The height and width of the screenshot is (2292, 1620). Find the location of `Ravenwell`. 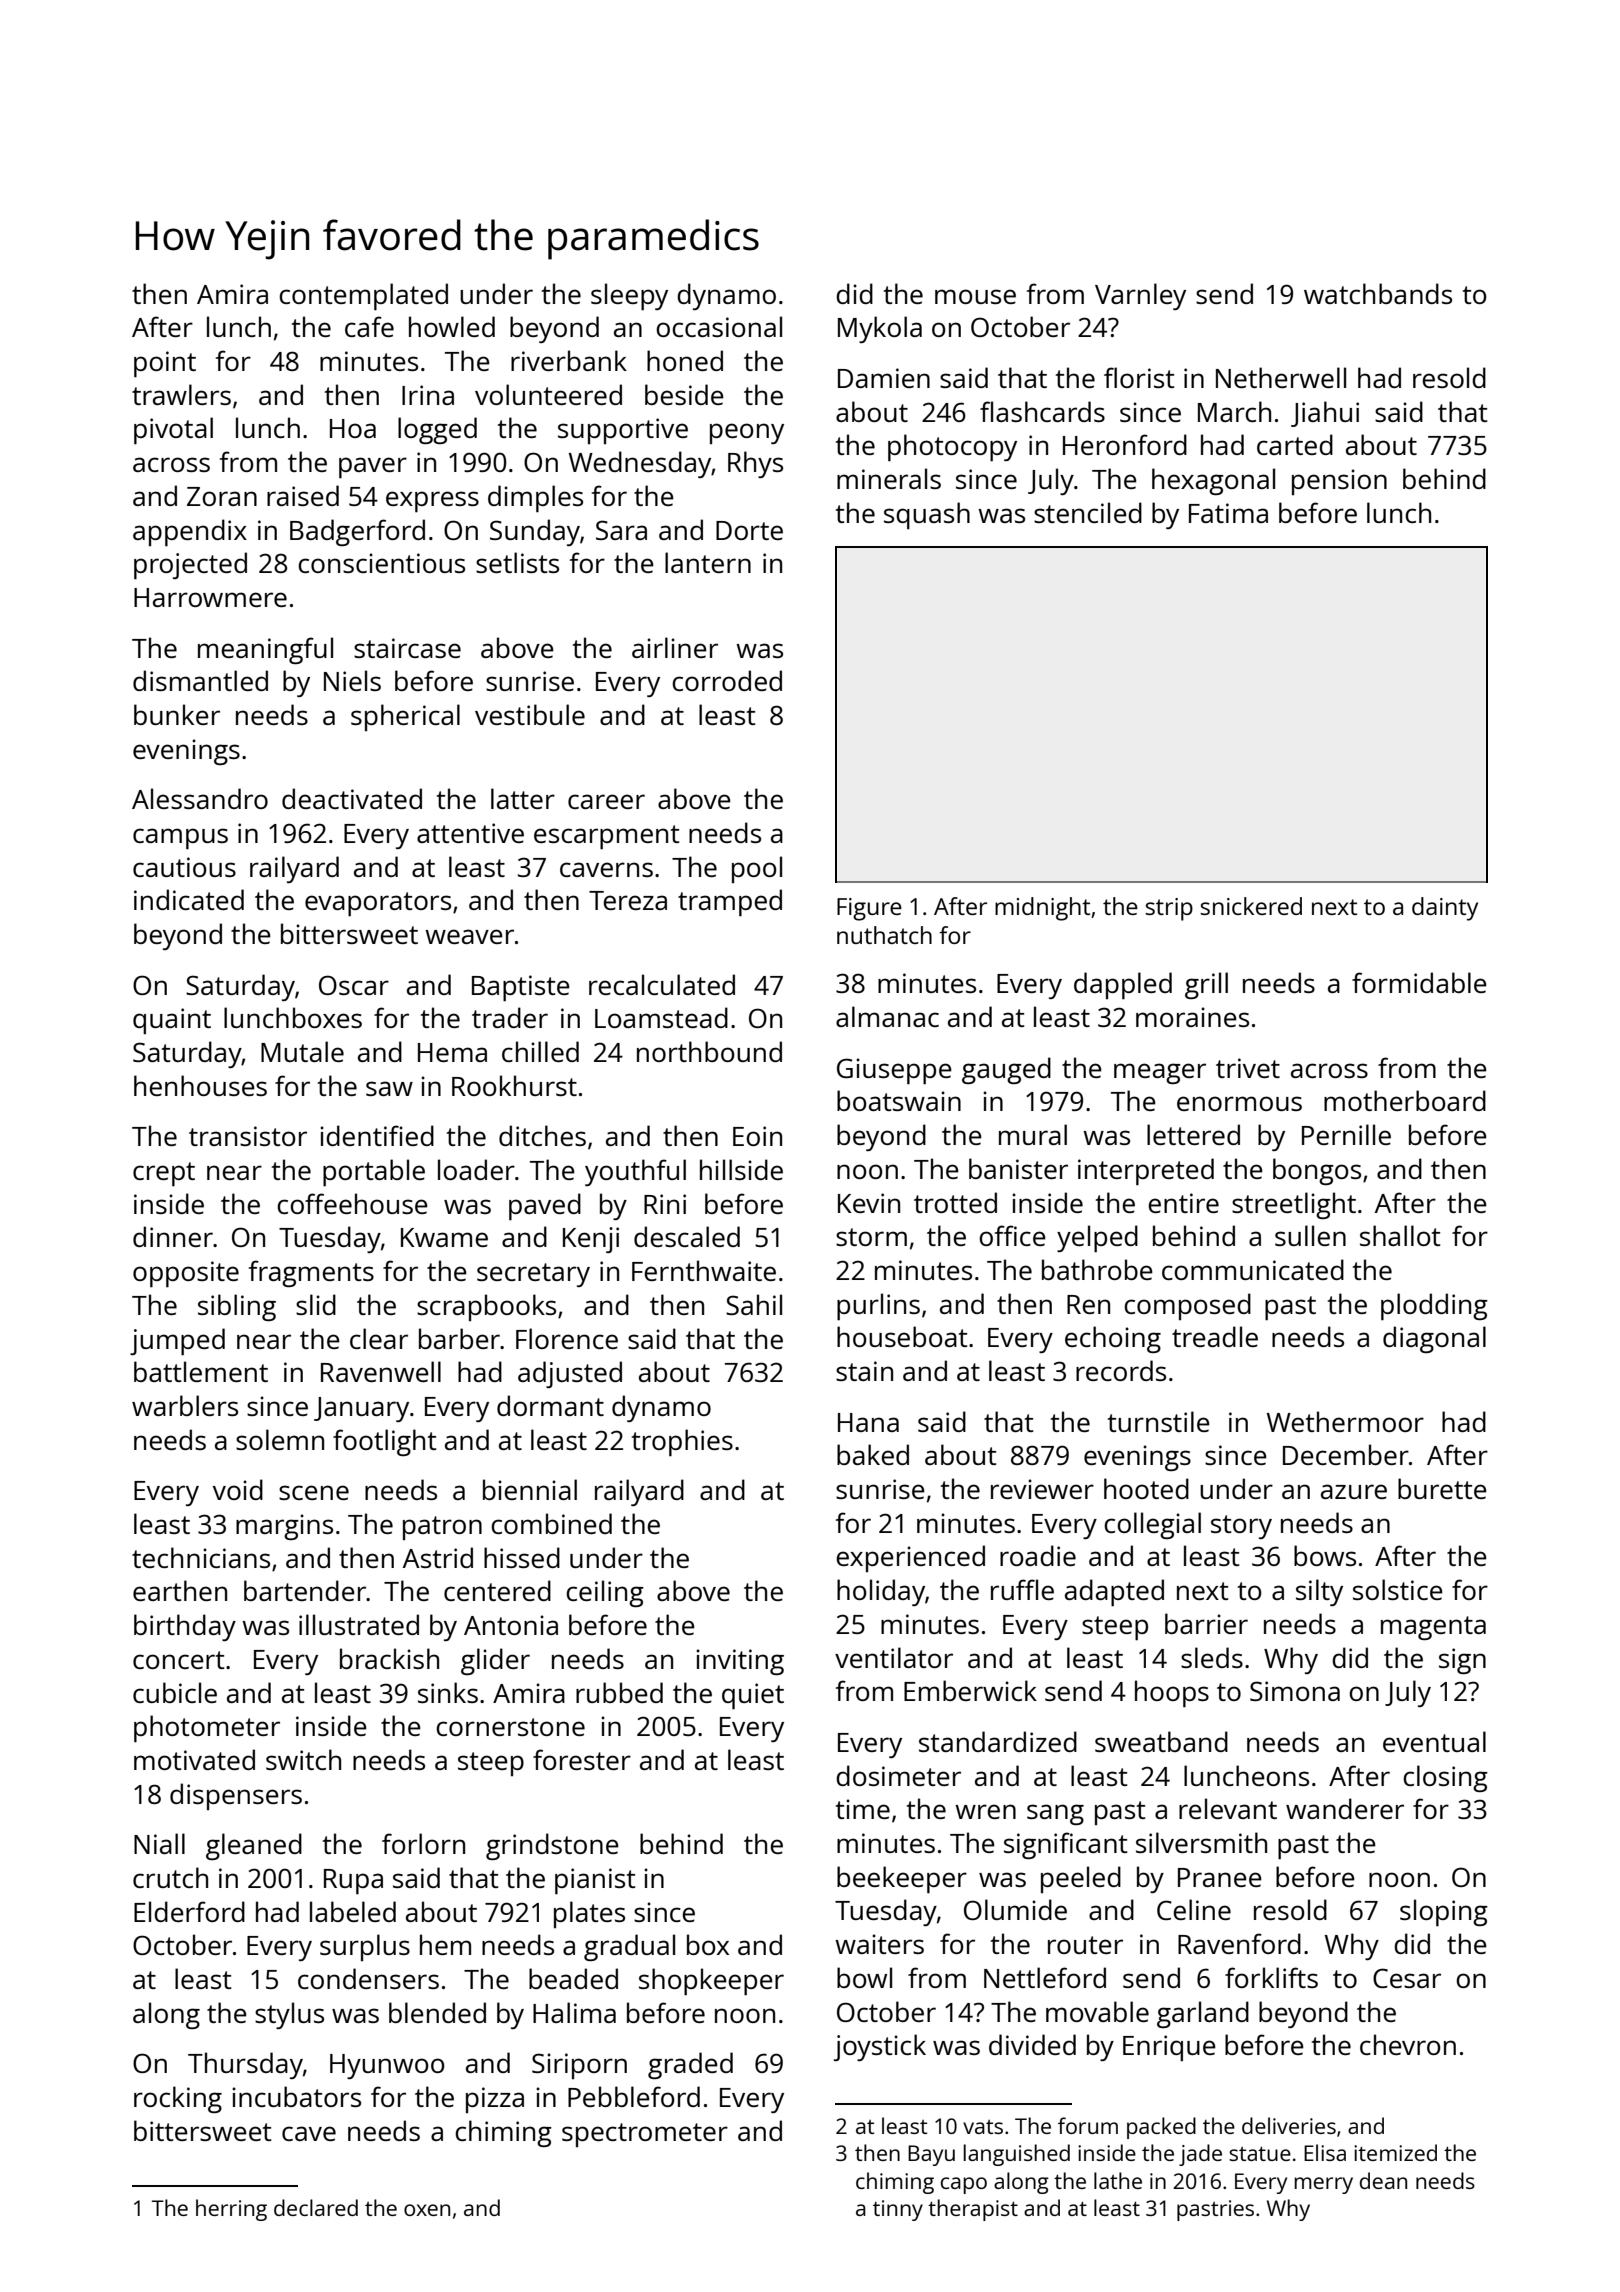

Ravenwell is located at coordinates (381, 1371).
